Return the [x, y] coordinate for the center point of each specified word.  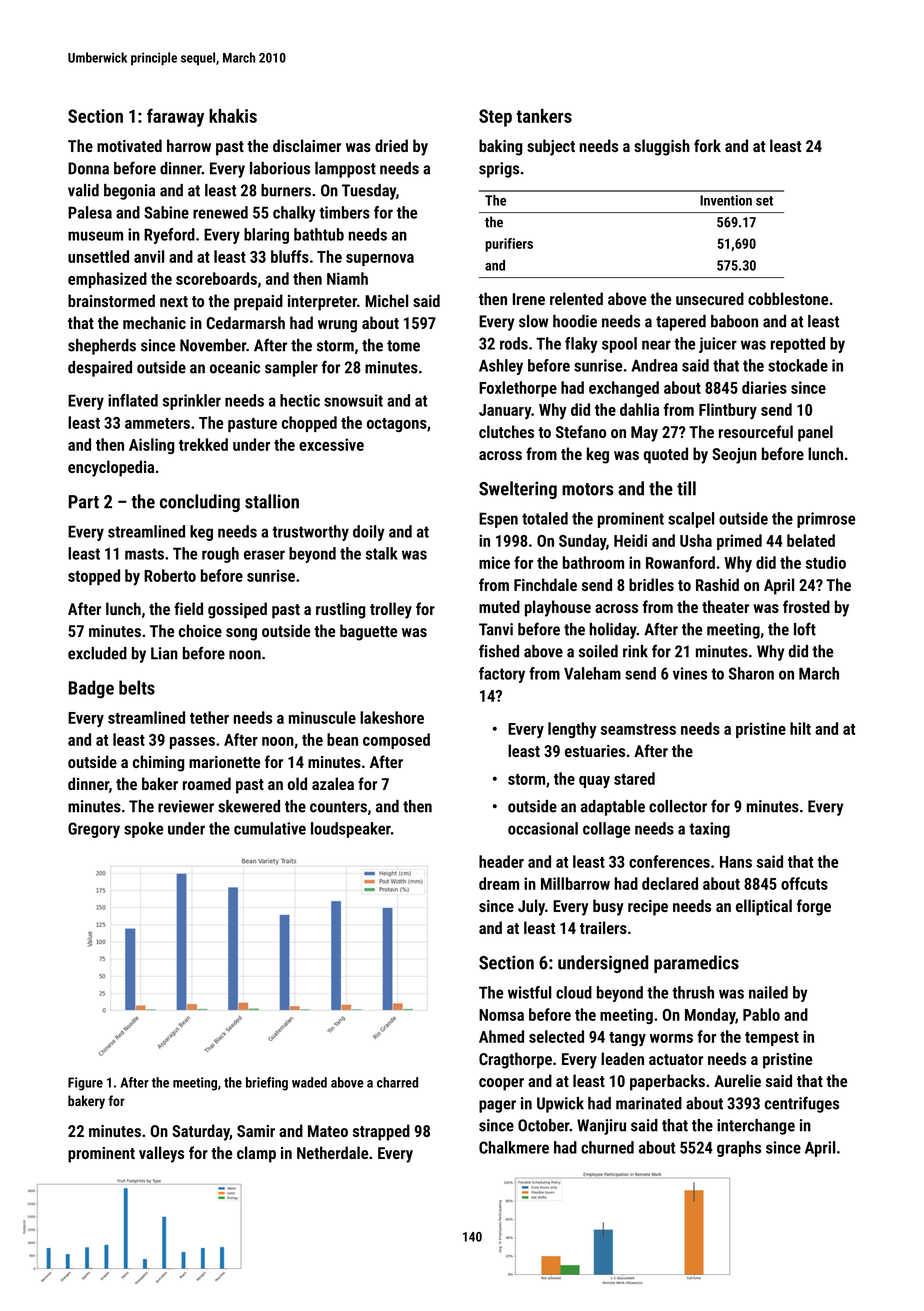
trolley [391, 610]
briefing [267, 1084]
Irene [529, 299]
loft [805, 629]
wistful [529, 992]
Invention [726, 200]
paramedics [696, 964]
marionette [224, 762]
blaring [266, 236]
